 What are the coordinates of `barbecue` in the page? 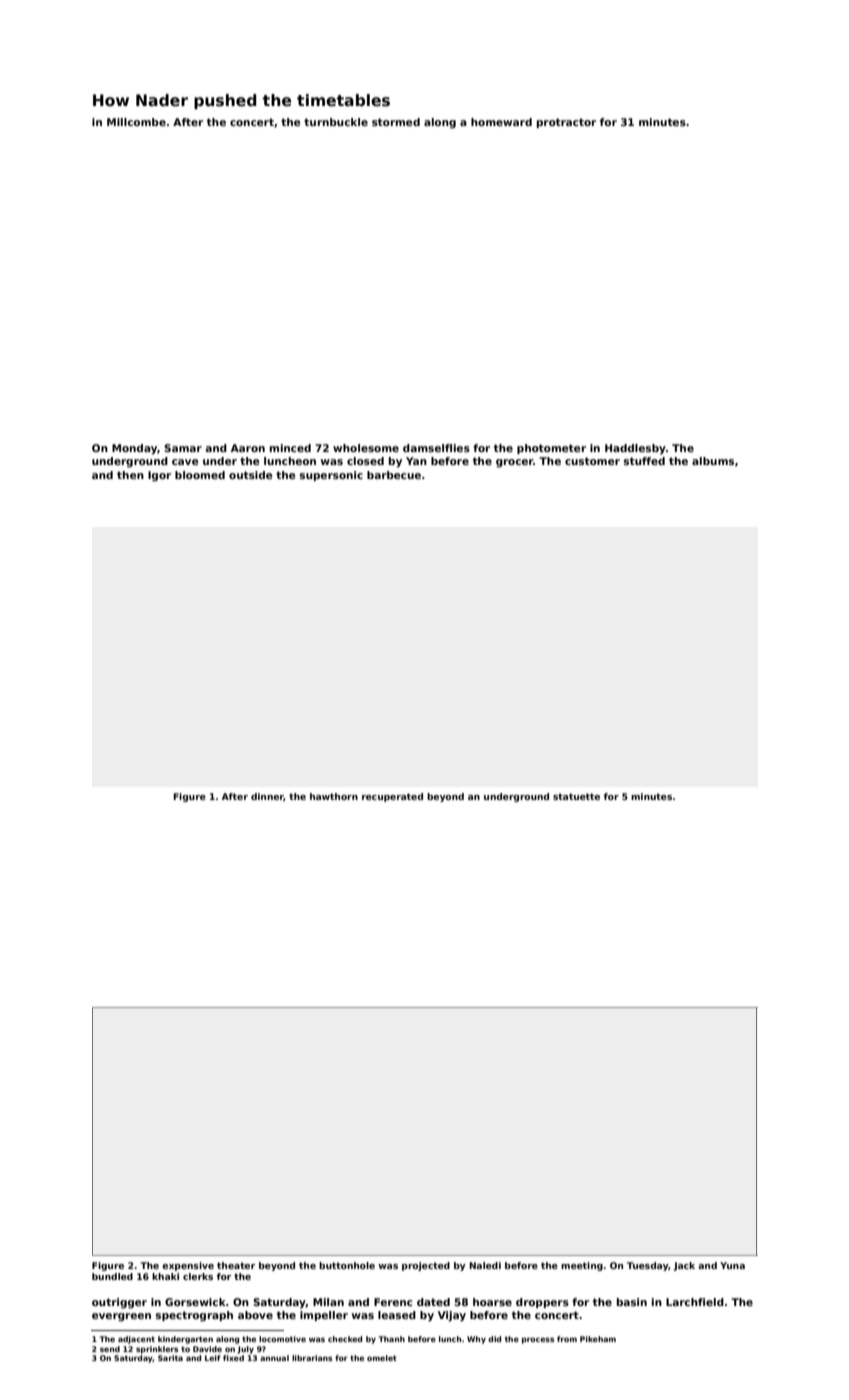 It's located at (394, 475).
